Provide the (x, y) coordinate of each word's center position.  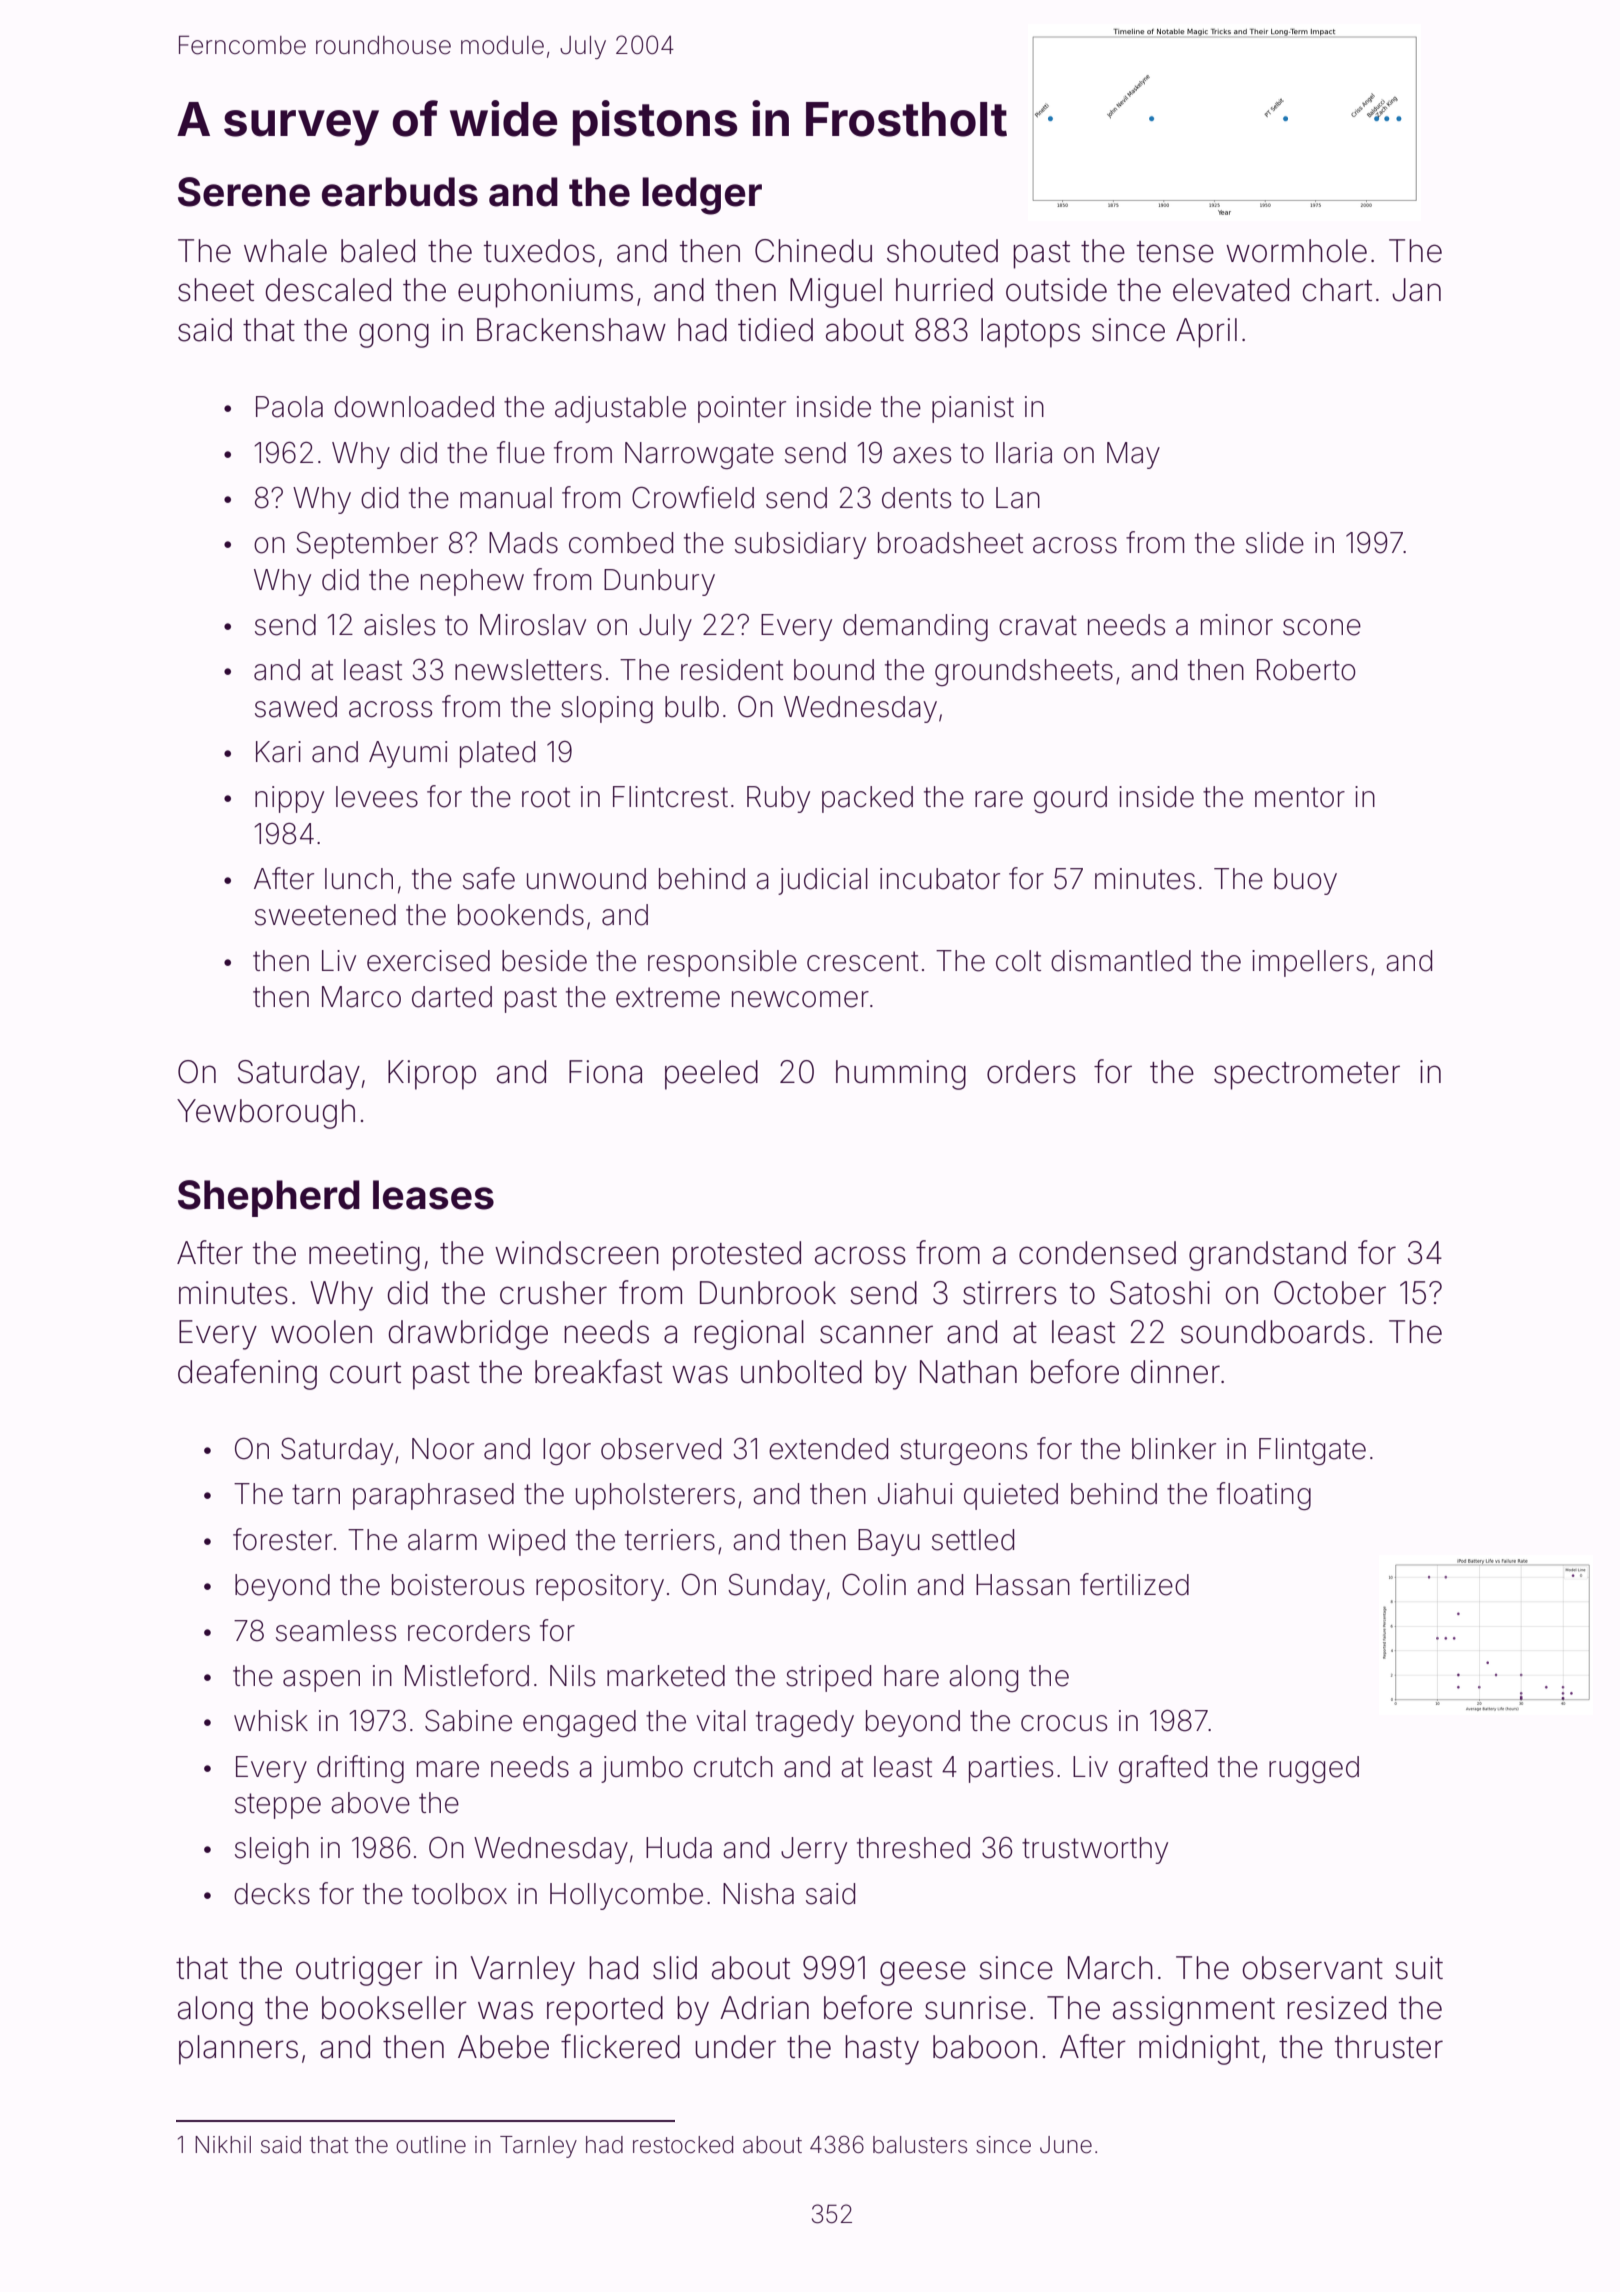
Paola (289, 407)
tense (1175, 252)
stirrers (1010, 1293)
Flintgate (1312, 1451)
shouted (942, 251)
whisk (271, 1721)
